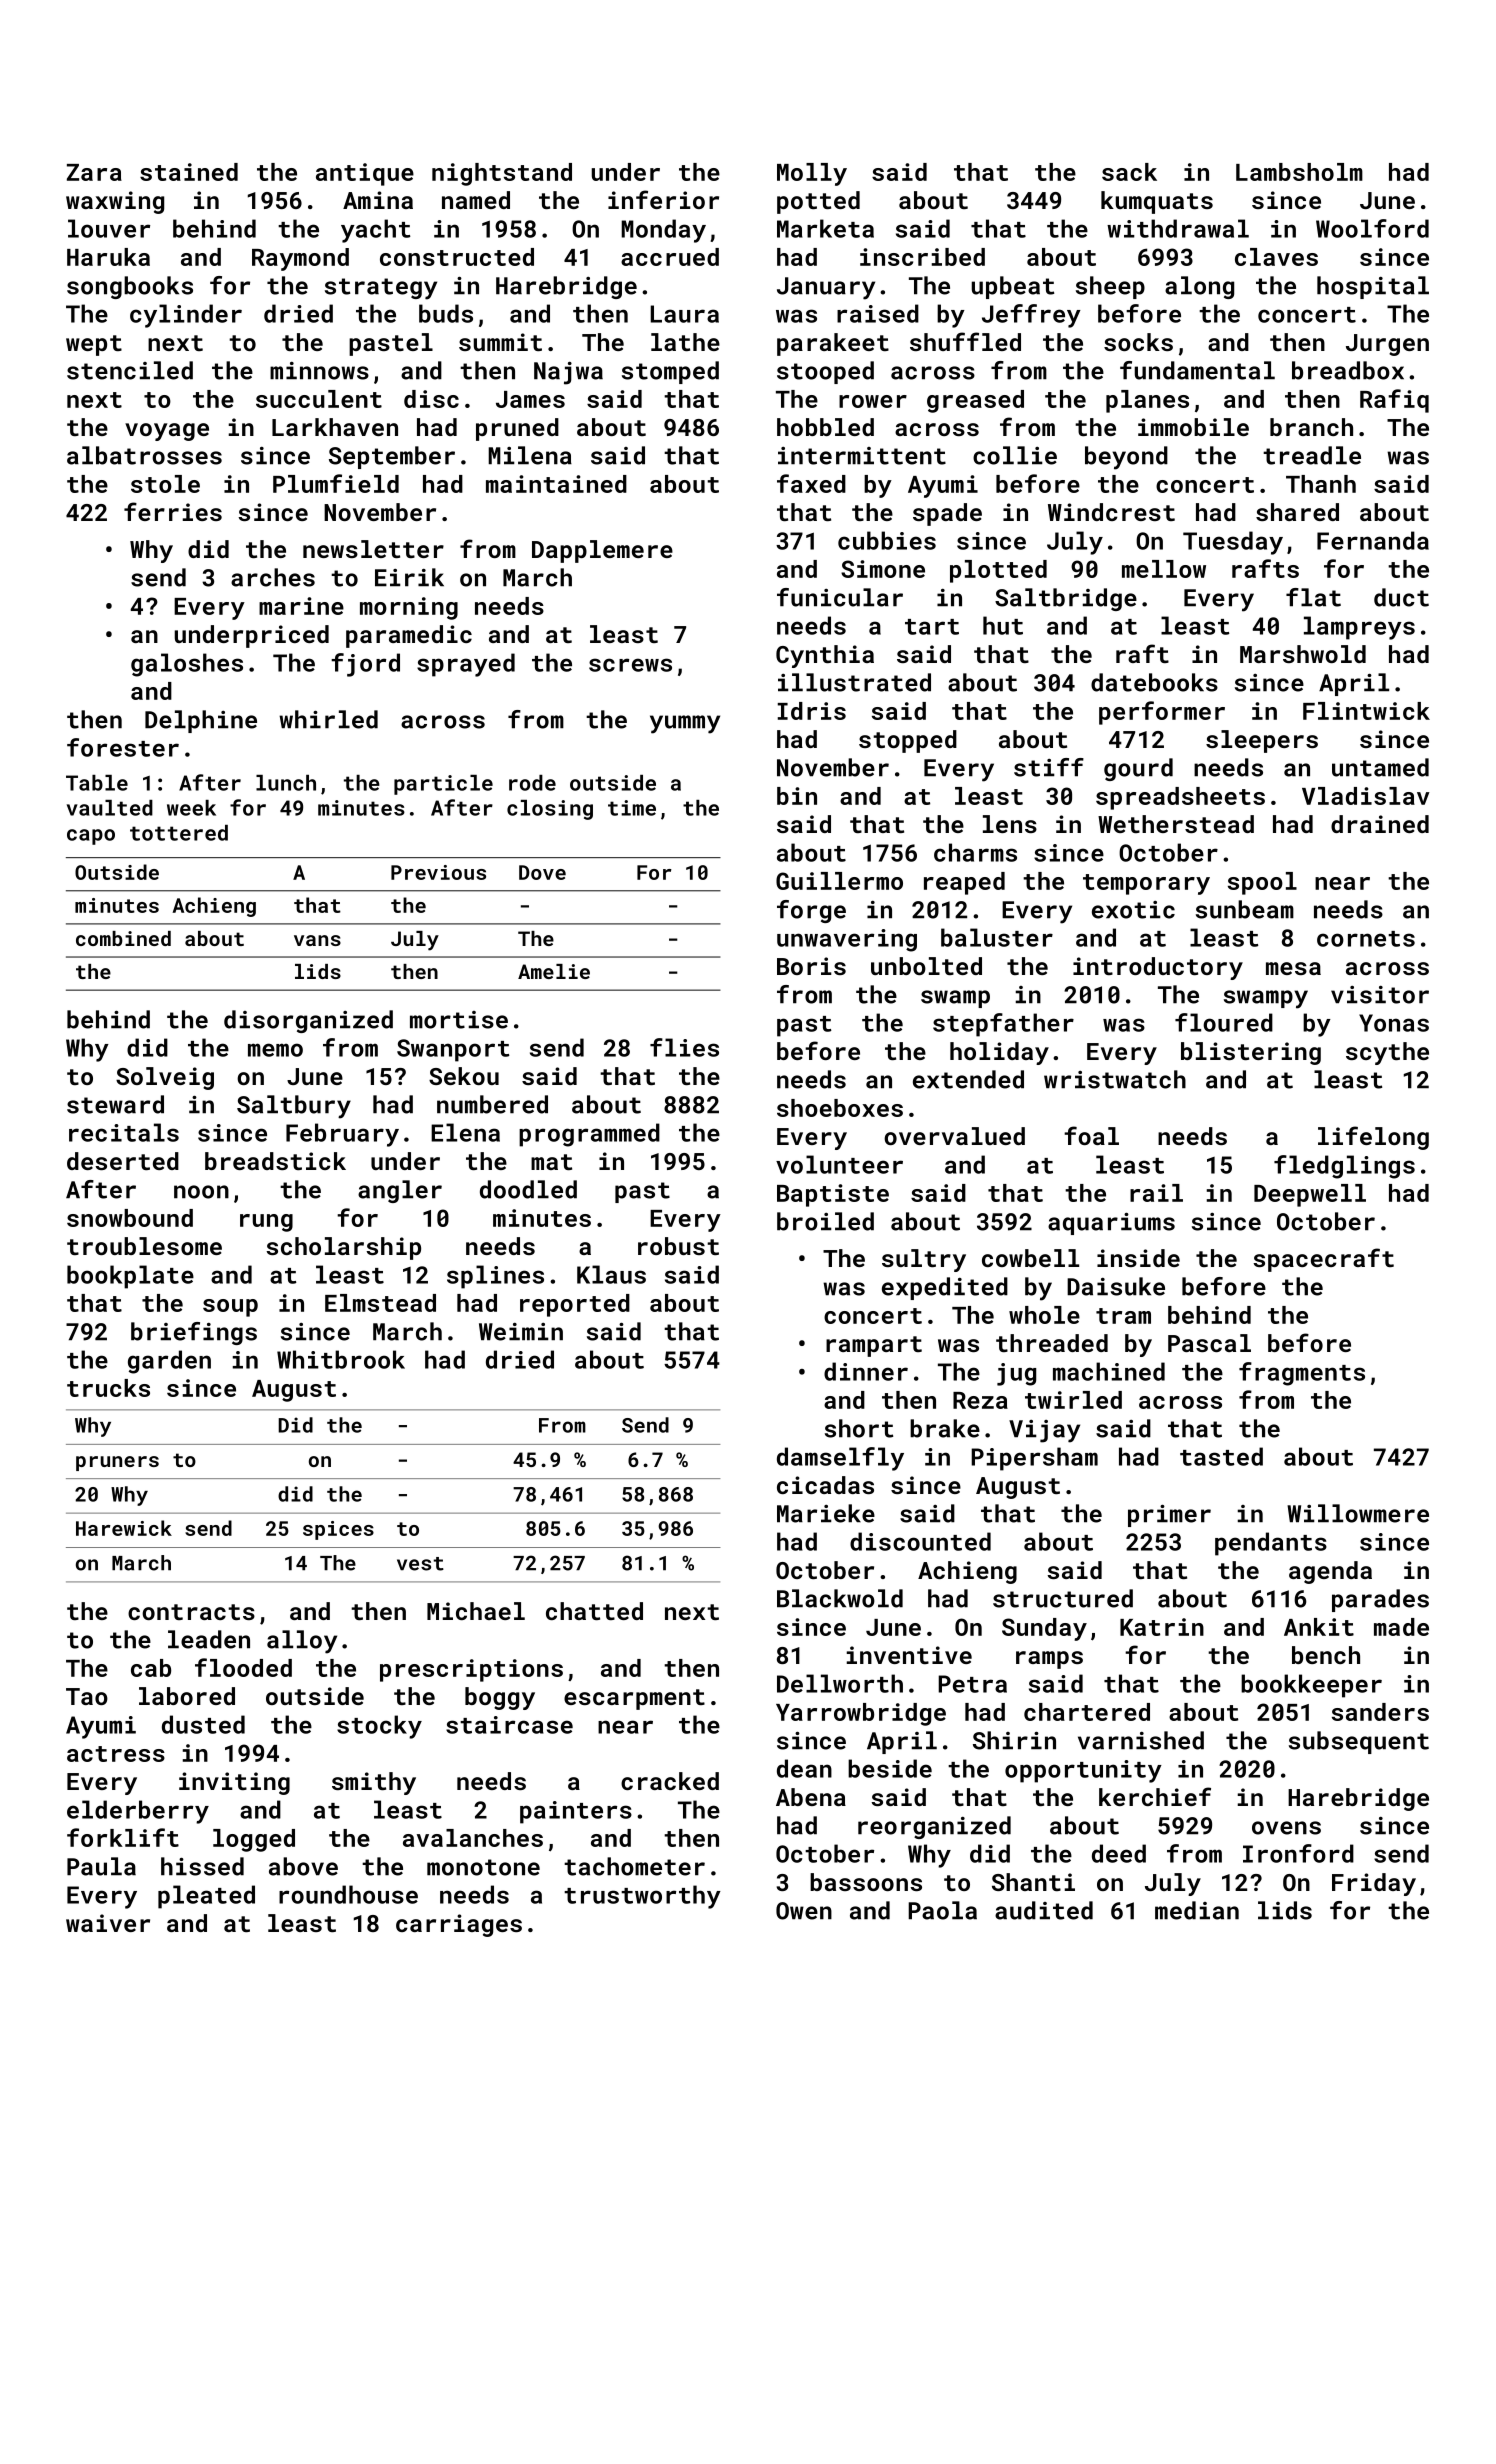 The width and height of the document is (1496, 2464). I want to click on stained, so click(189, 172).
